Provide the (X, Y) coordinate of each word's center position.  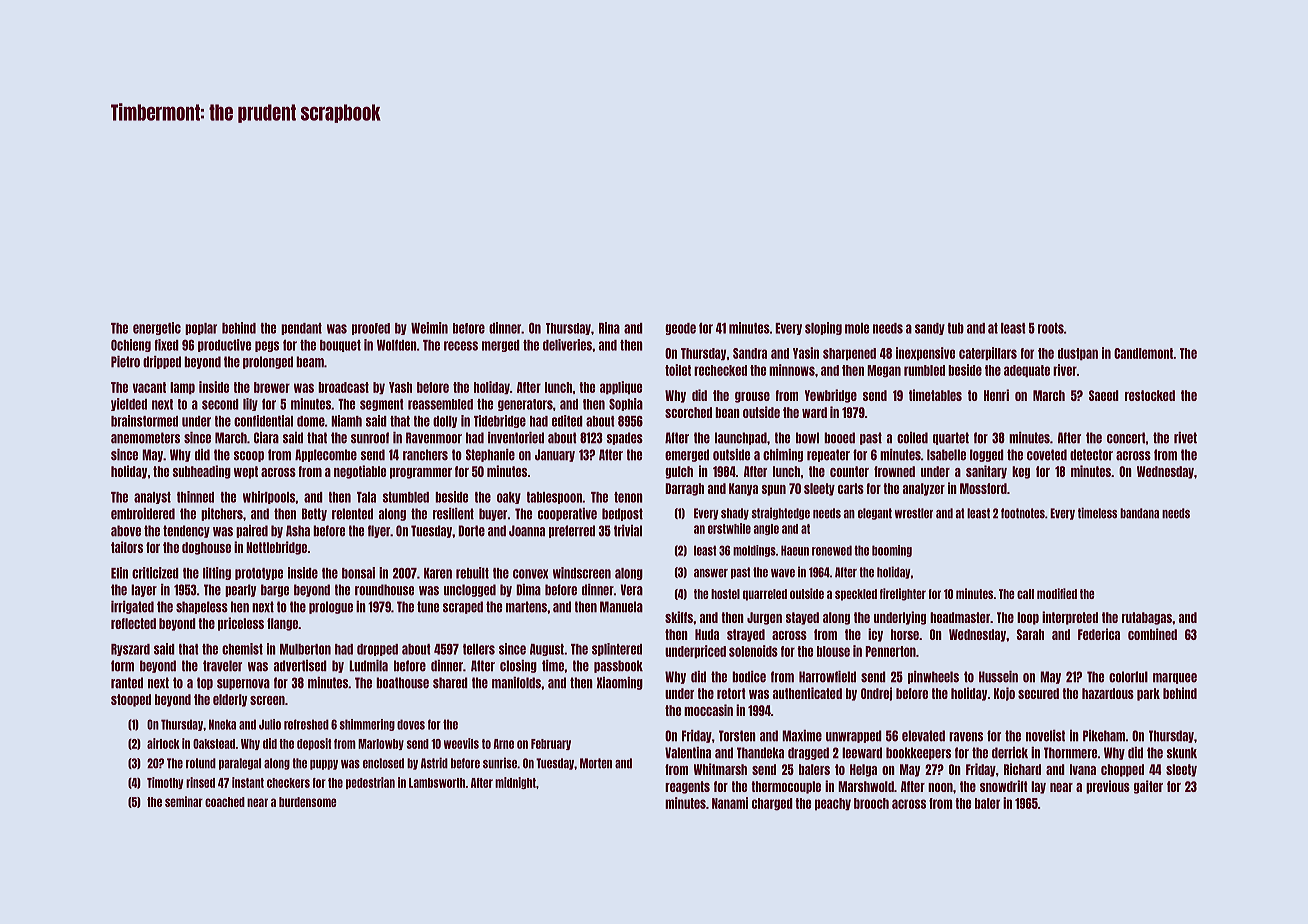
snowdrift (1004, 786)
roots (1051, 328)
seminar (184, 801)
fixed (166, 345)
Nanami (730, 803)
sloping (823, 328)
